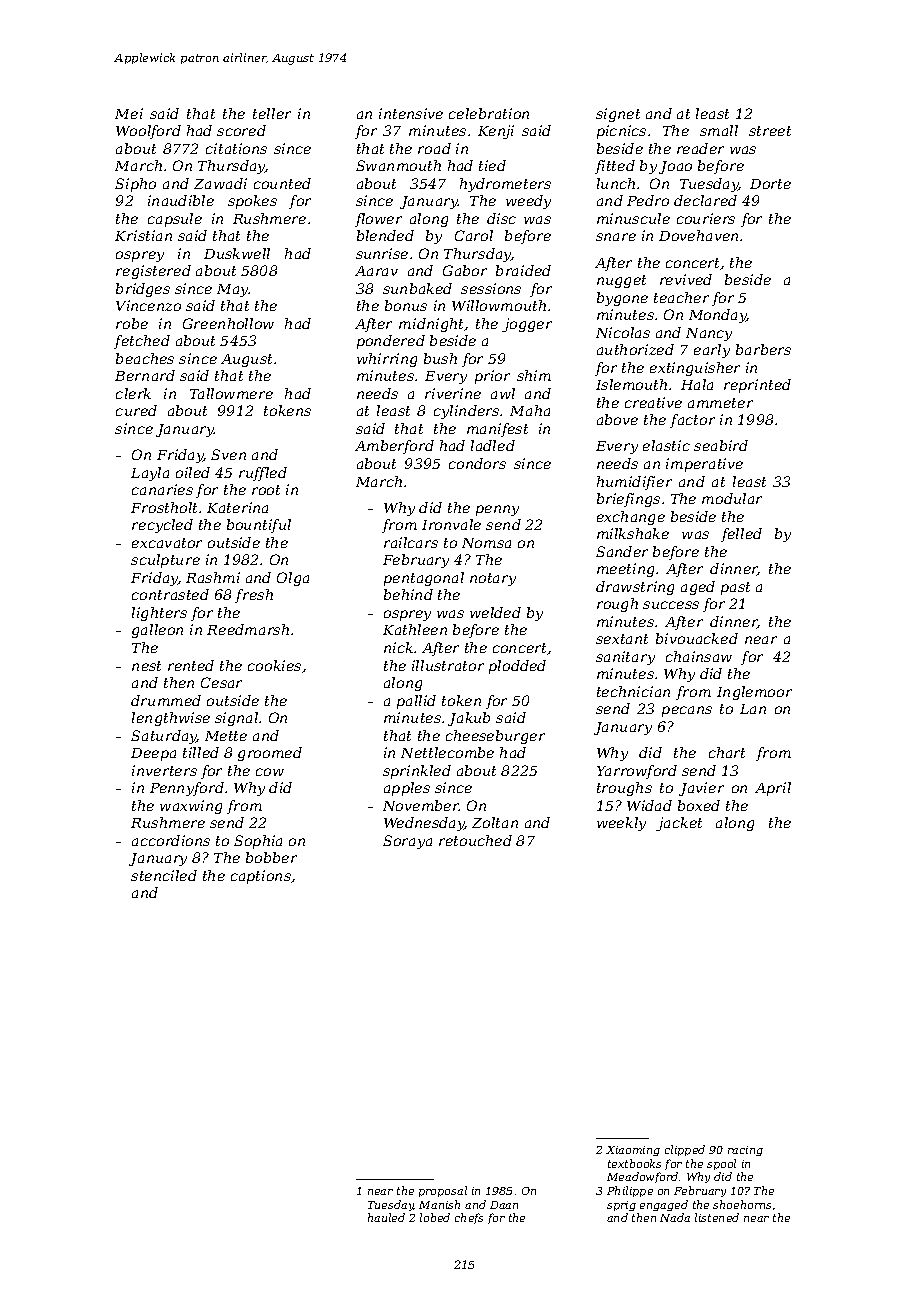 The width and height of the image is (908, 1316). What do you see at coordinates (435, 1217) in the image?
I see `lobed` at bounding box center [435, 1217].
